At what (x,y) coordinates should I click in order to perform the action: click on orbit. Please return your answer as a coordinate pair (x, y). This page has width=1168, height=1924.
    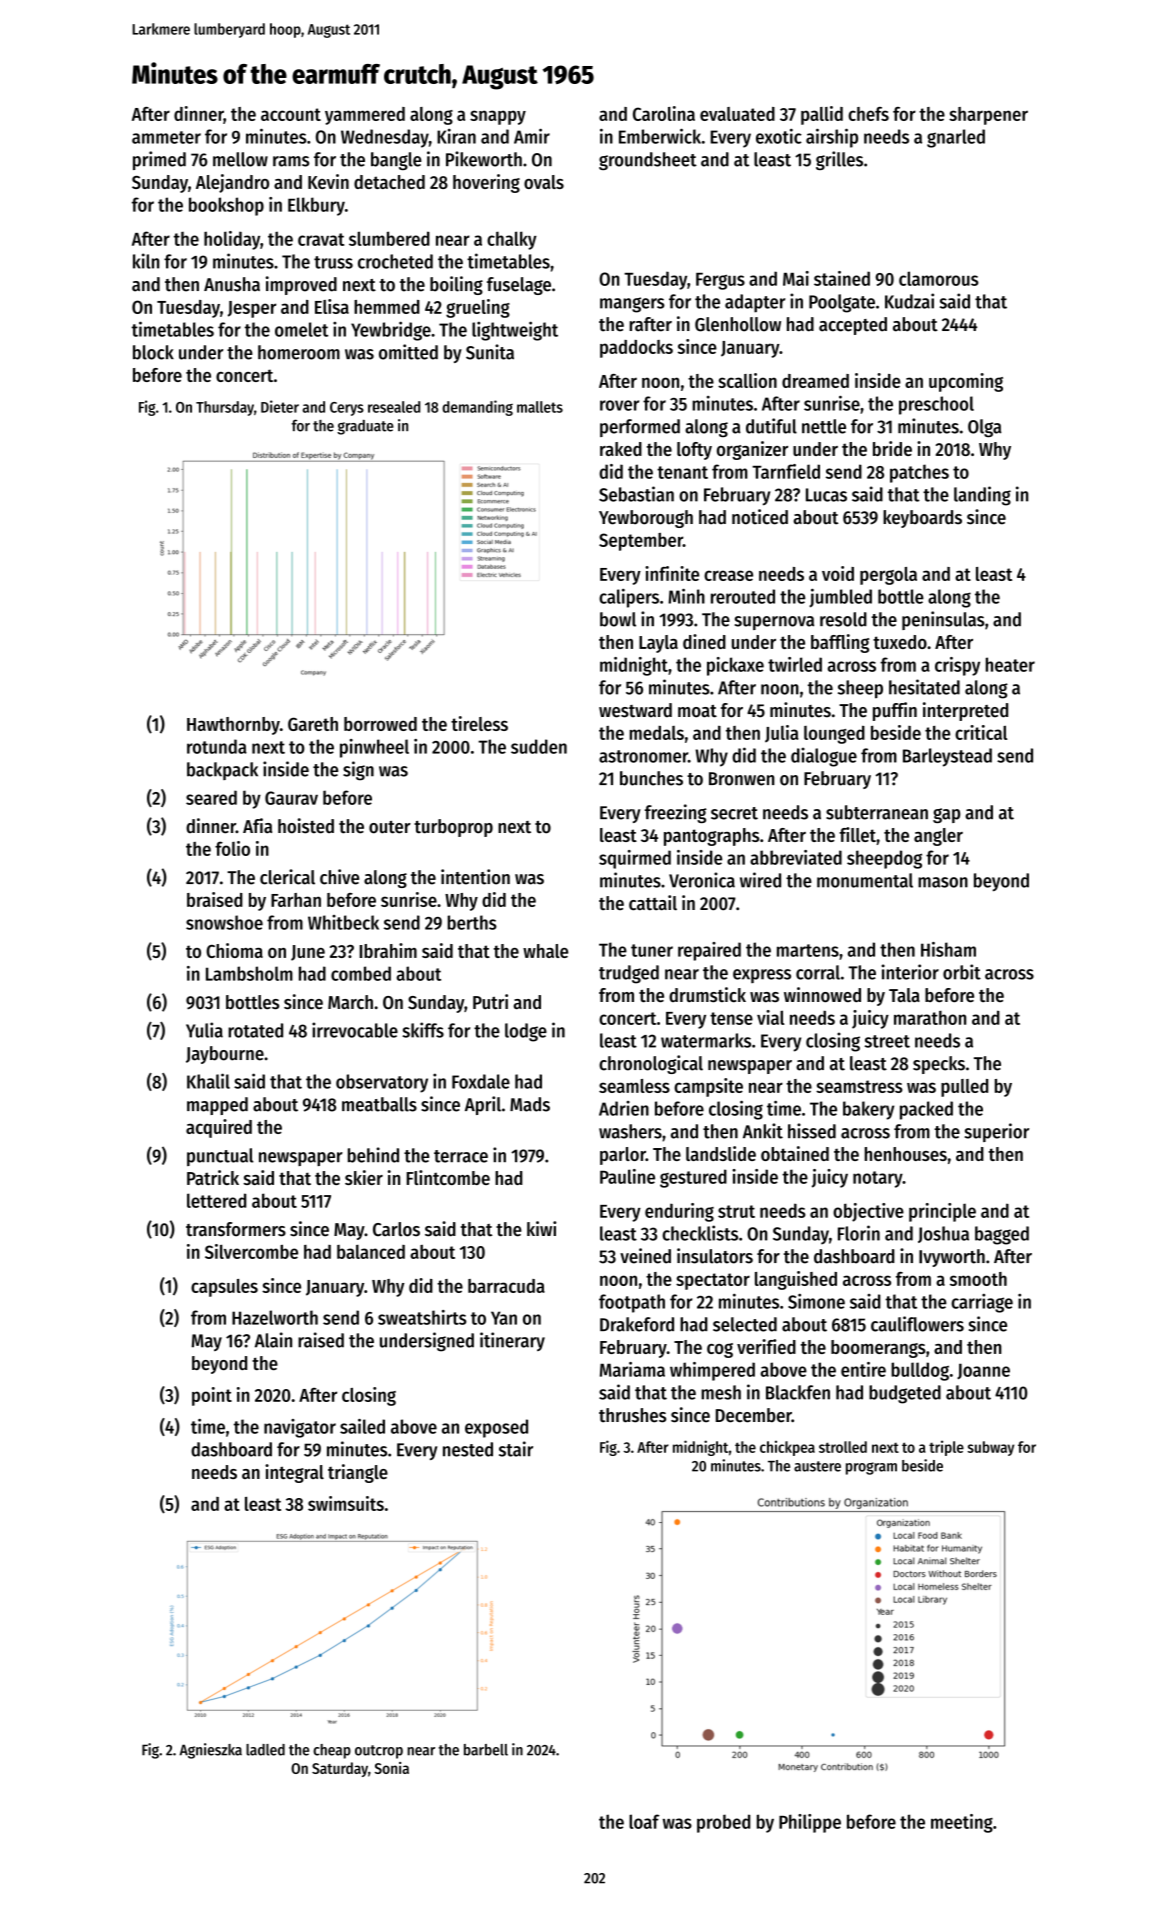
    Looking at the image, I should click on (962, 972).
